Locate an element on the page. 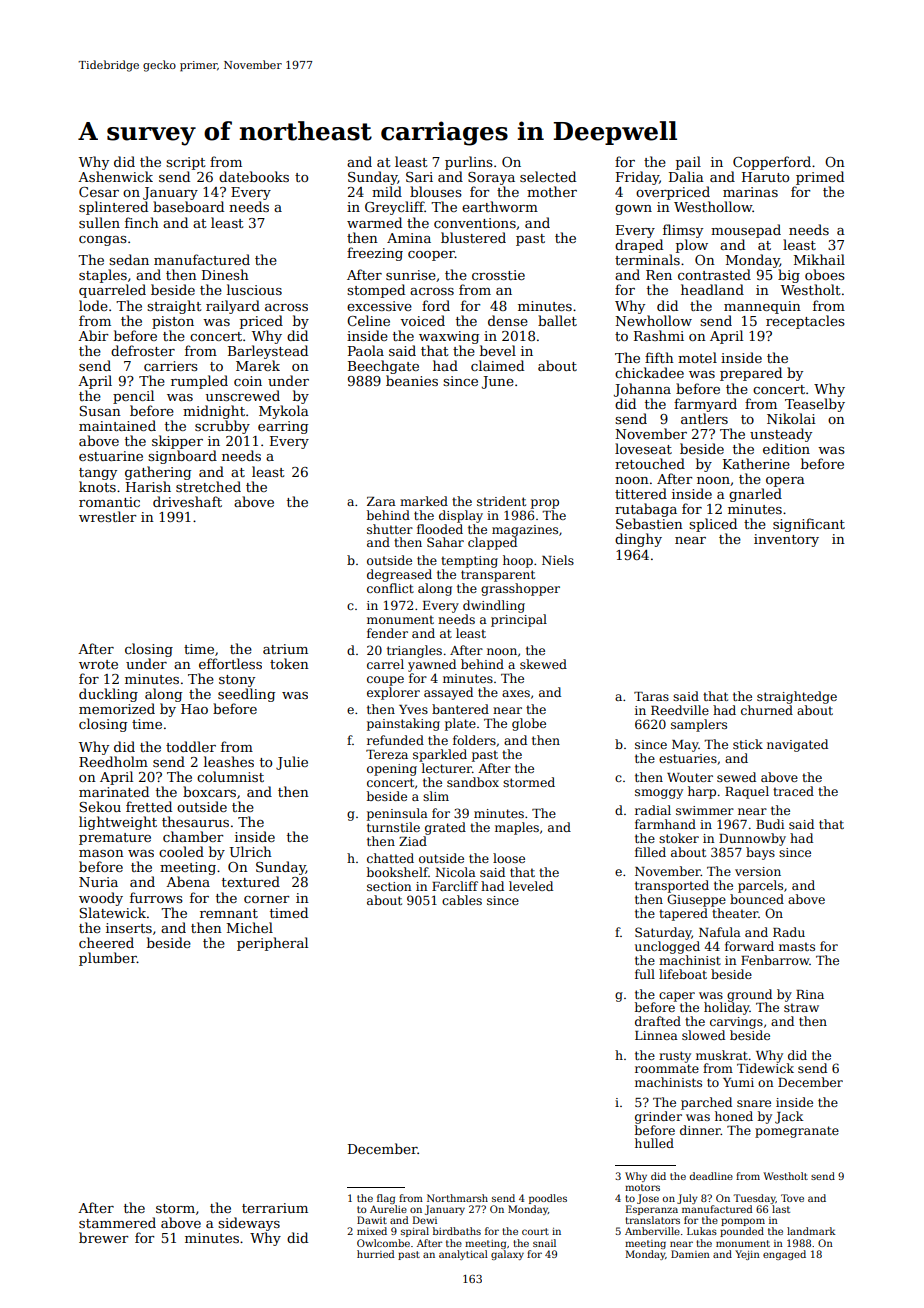 The image size is (924, 1308). navigated is located at coordinates (797, 745).
